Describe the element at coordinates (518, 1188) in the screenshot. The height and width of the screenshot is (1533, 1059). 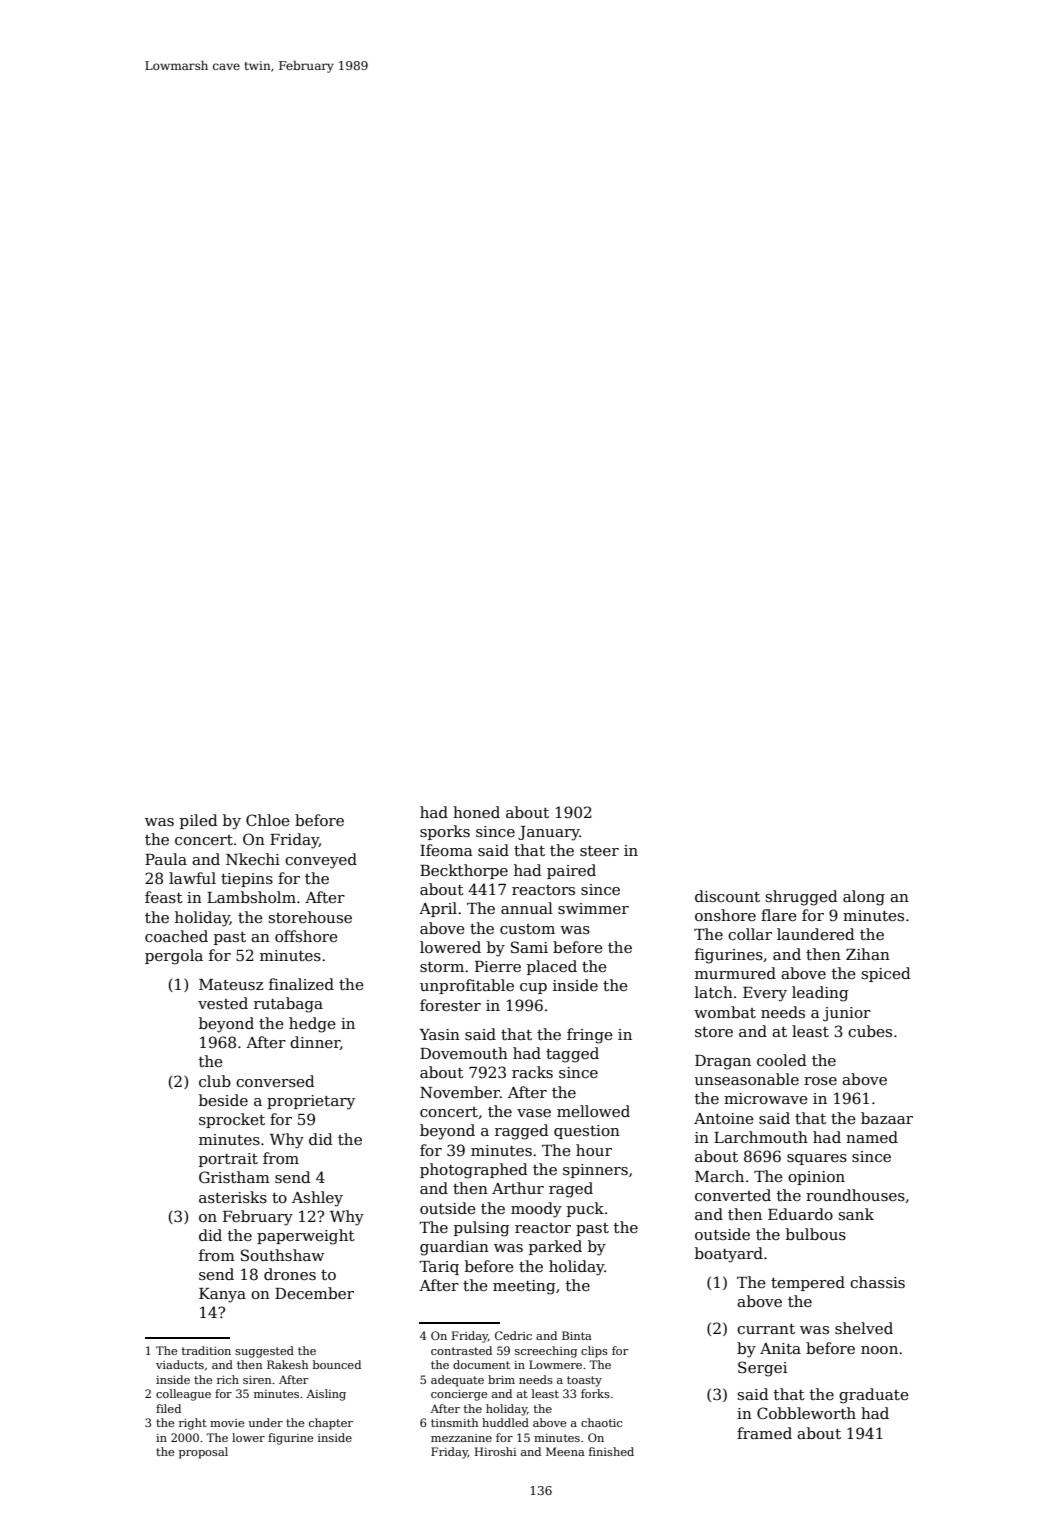
I see `Arthur` at that location.
